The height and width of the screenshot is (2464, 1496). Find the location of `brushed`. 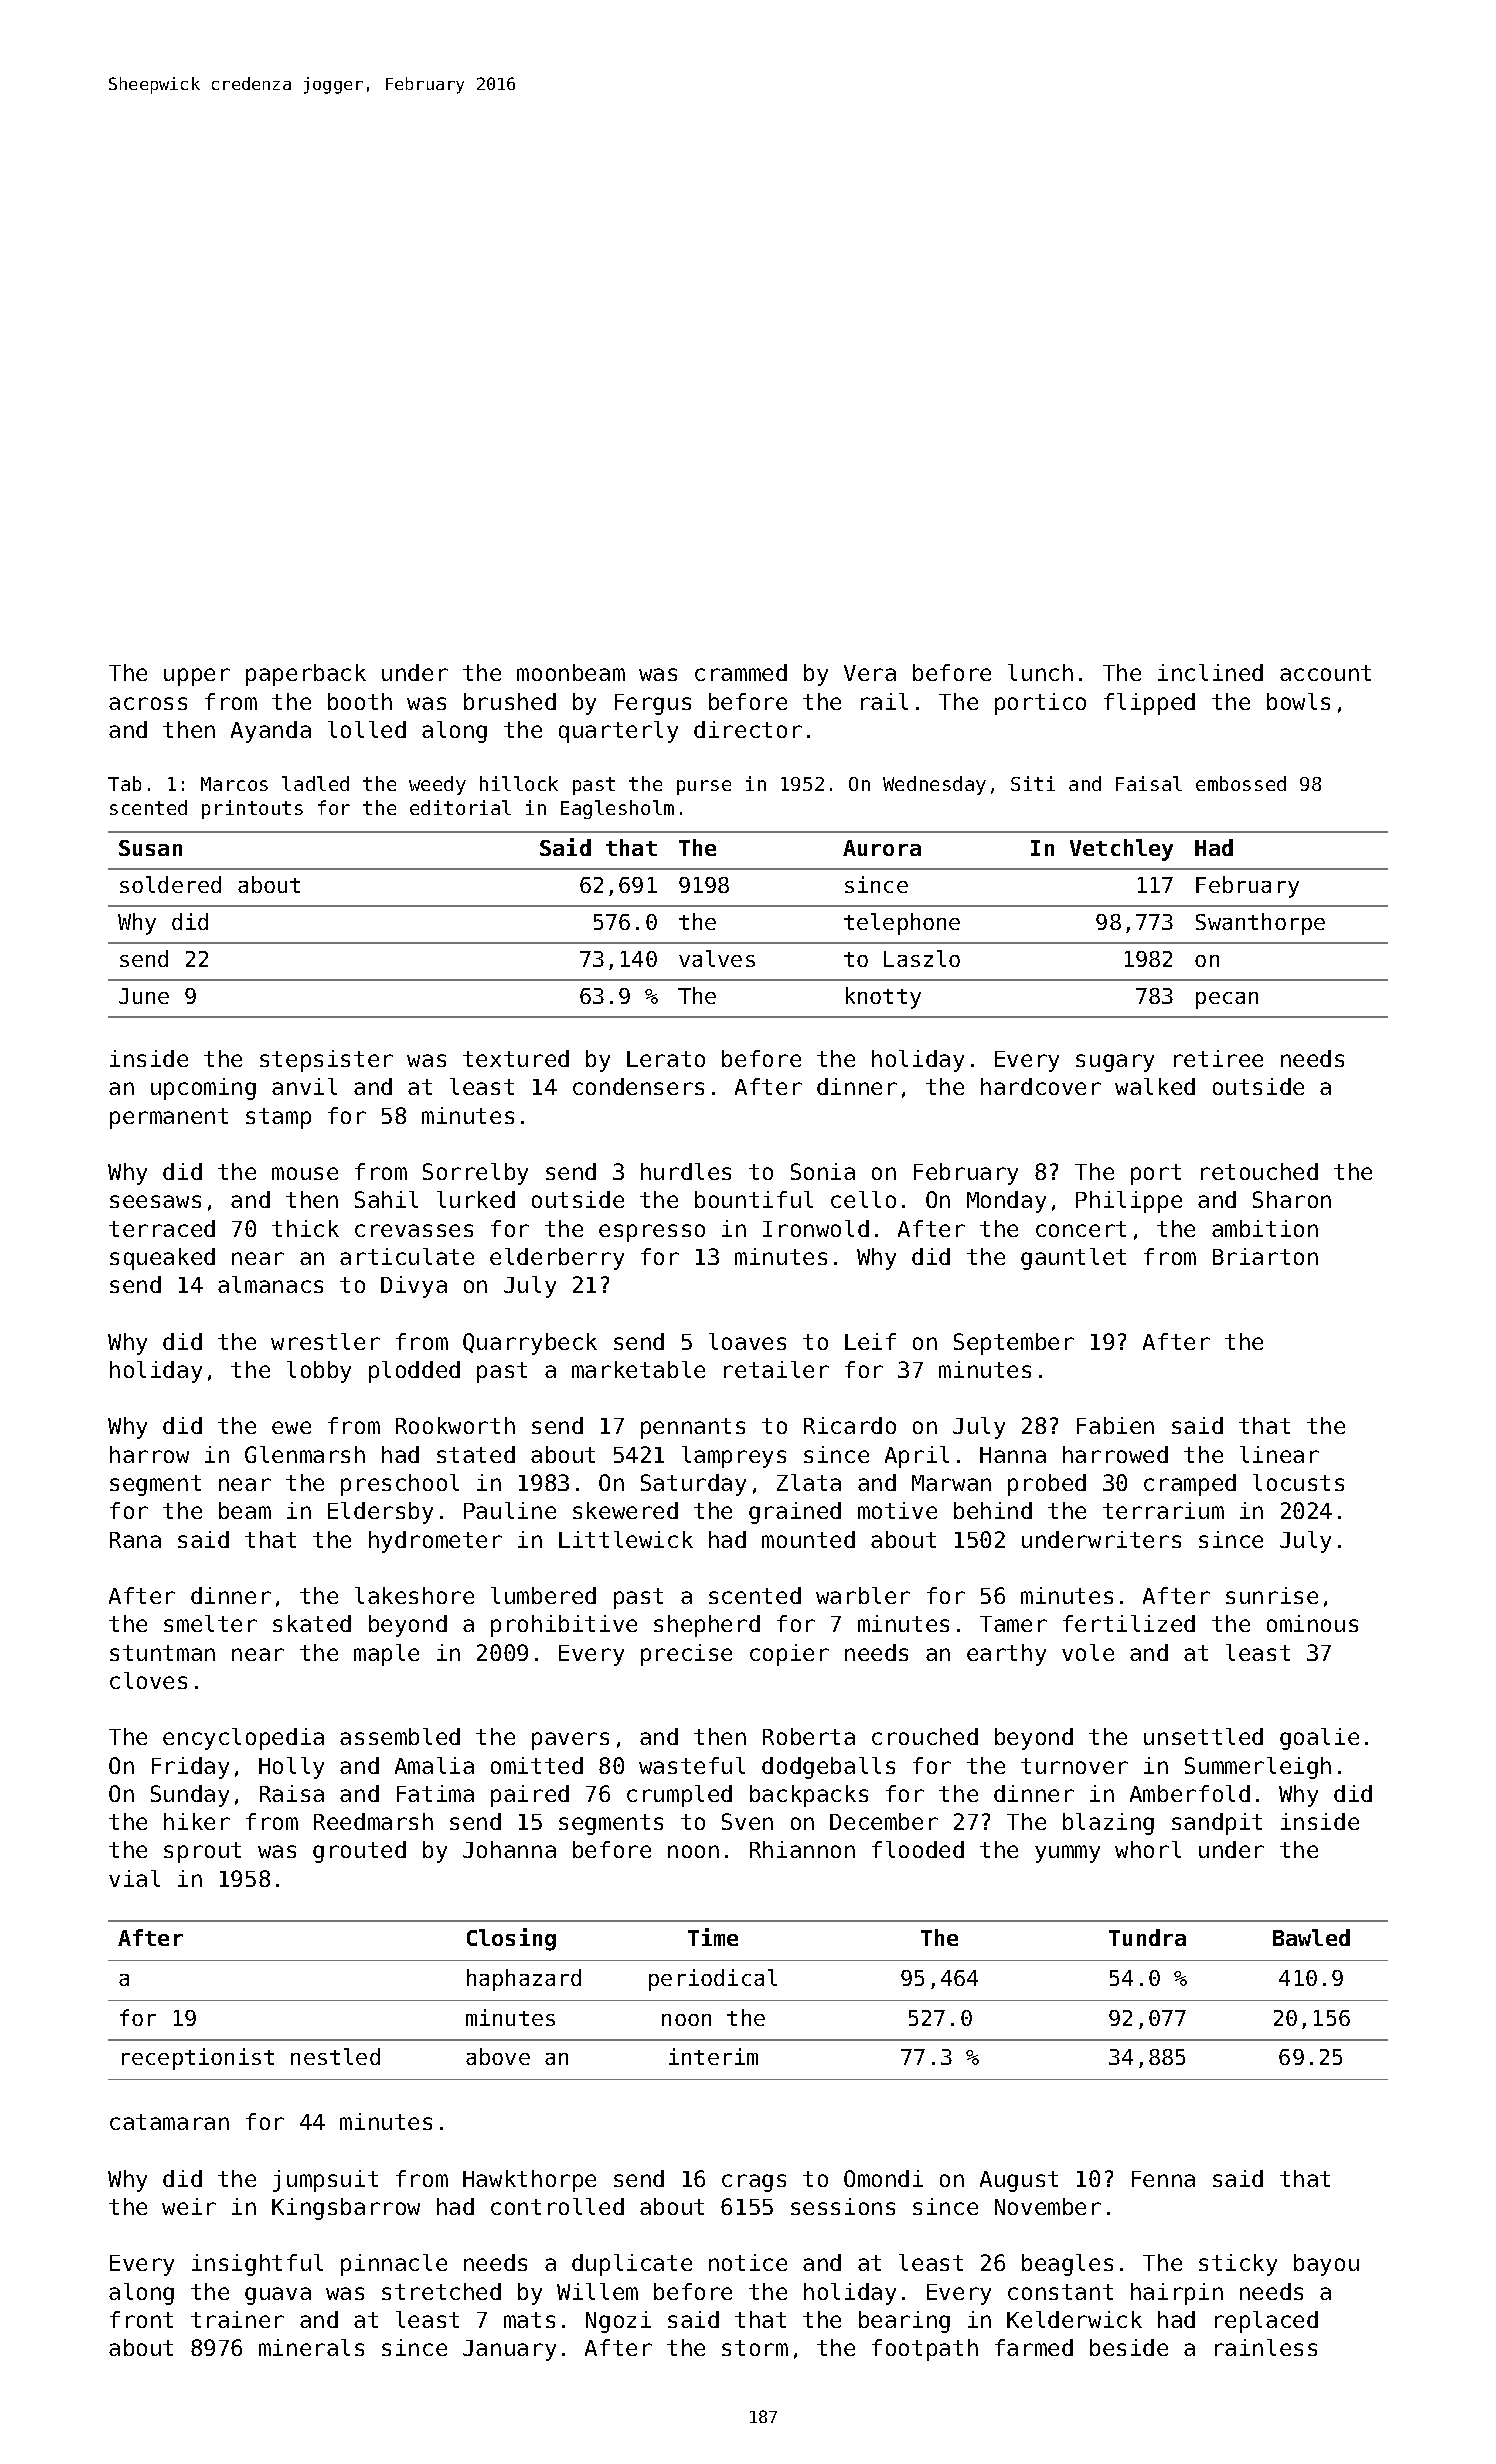

brushed is located at coordinates (510, 701).
